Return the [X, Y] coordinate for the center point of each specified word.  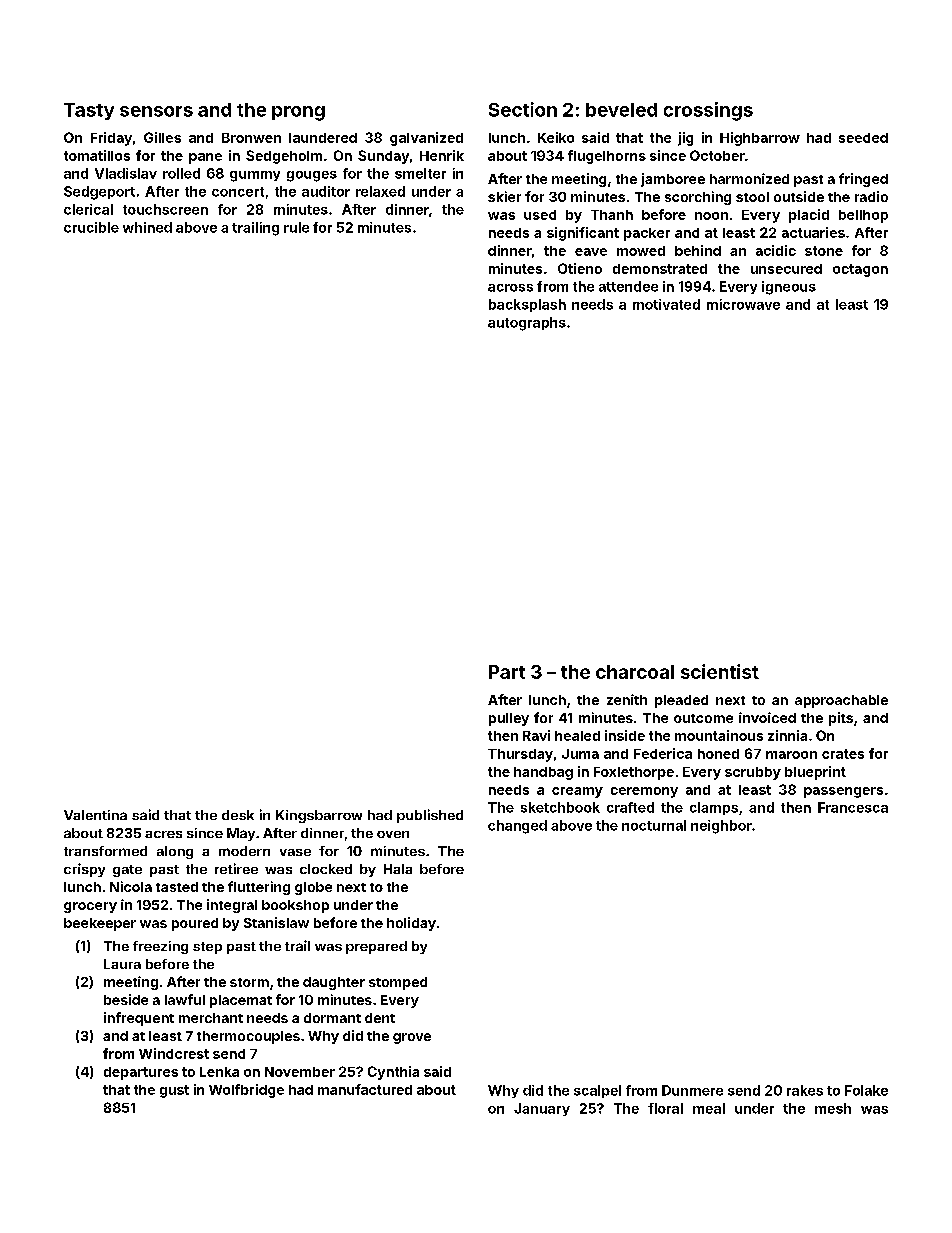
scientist [720, 671]
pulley [509, 719]
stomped [398, 983]
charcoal [635, 672]
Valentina [95, 815]
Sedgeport [99, 193]
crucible [91, 227]
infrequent [139, 1019]
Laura [122, 964]
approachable [841, 701]
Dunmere [692, 1090]
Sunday [383, 157]
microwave [743, 304]
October [717, 155]
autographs [527, 324]
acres [163, 834]
